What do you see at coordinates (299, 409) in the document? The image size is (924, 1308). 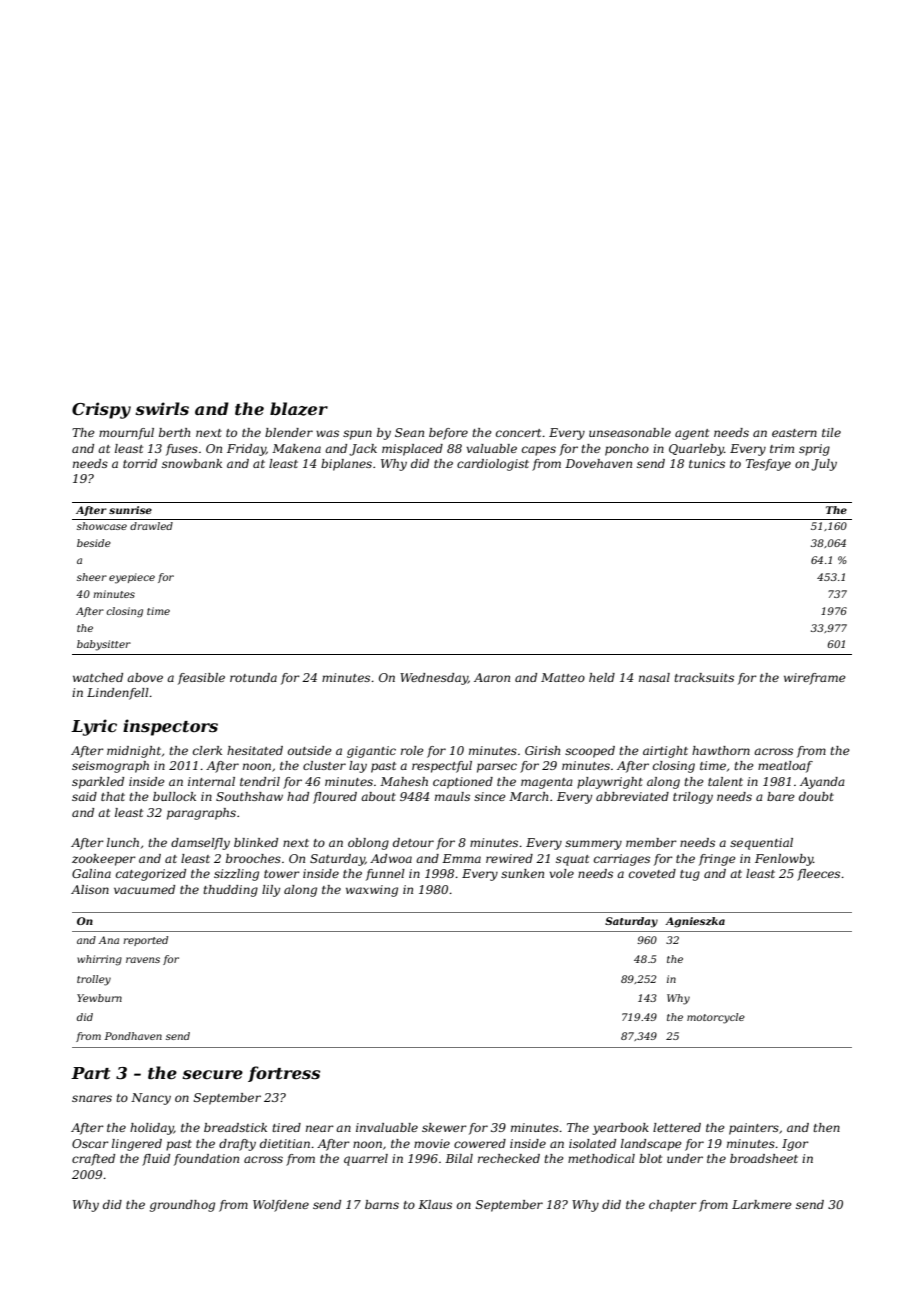 I see `blazer` at bounding box center [299, 409].
